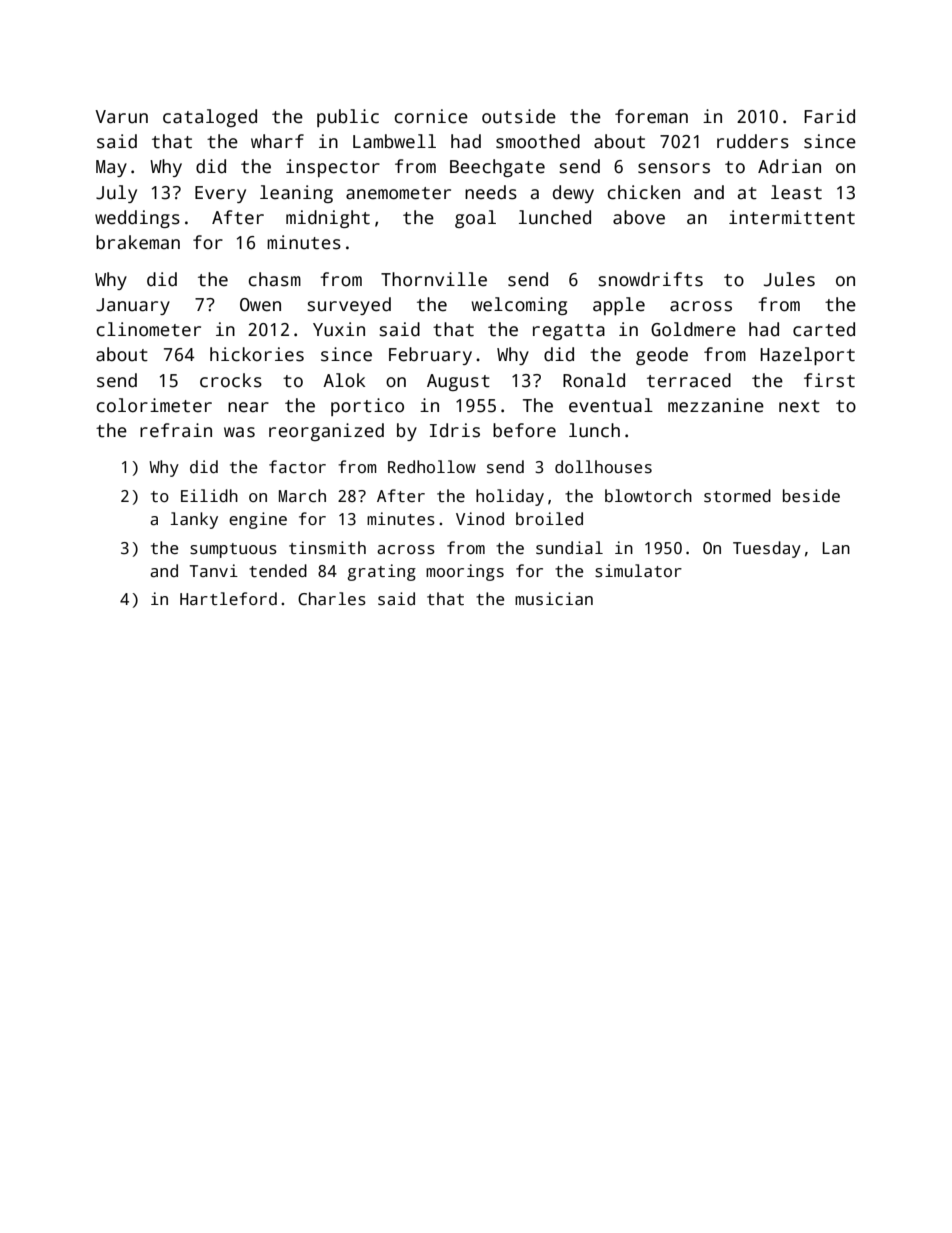  What do you see at coordinates (524, 430) in the document?
I see `before` at bounding box center [524, 430].
